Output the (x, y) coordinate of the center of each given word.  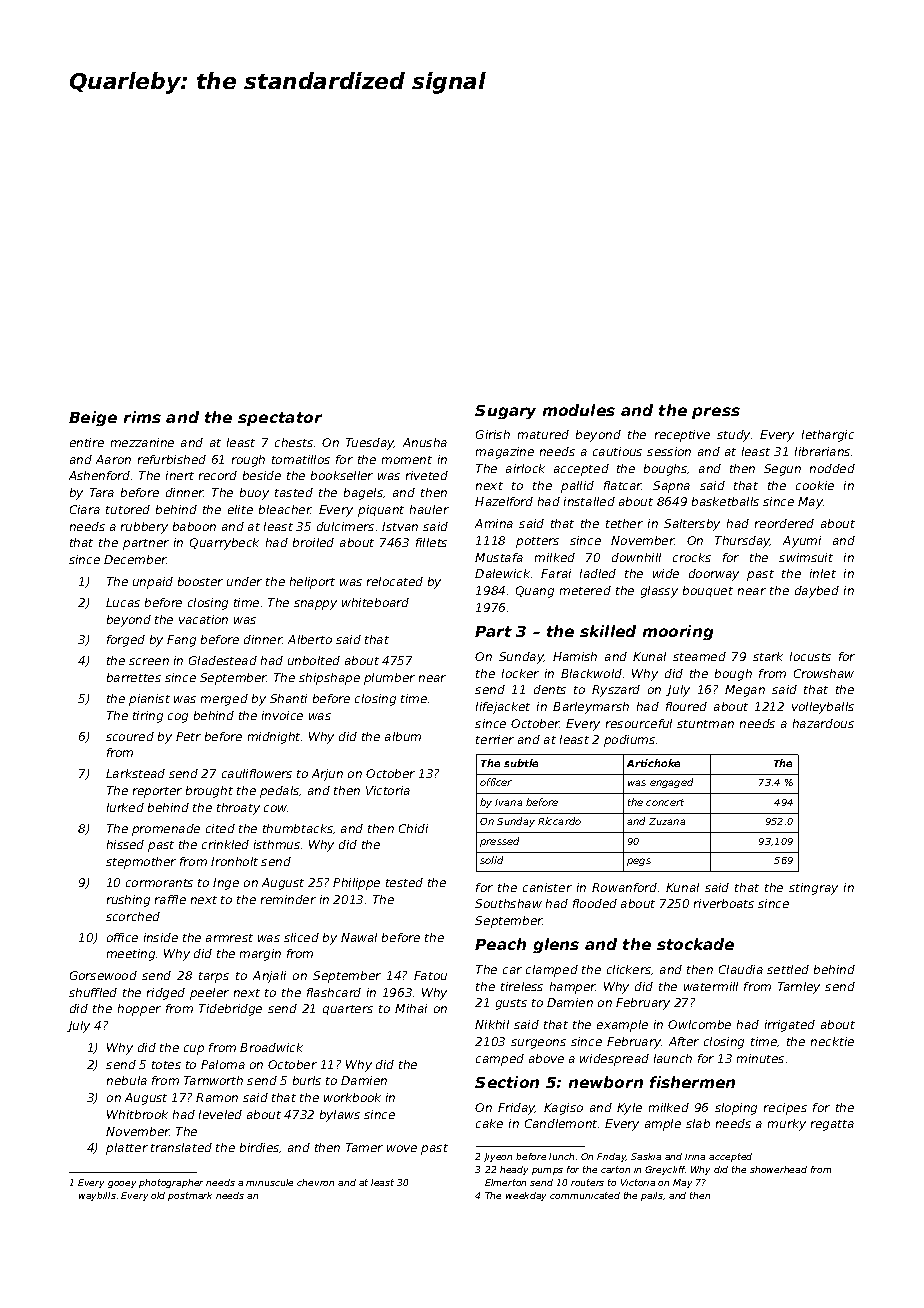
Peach (500, 944)
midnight (274, 738)
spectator (280, 419)
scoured (130, 736)
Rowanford (624, 887)
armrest (229, 938)
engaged (671, 783)
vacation (203, 619)
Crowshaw (824, 673)
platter (127, 1149)
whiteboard (375, 602)
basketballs (725, 501)
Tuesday (370, 444)
